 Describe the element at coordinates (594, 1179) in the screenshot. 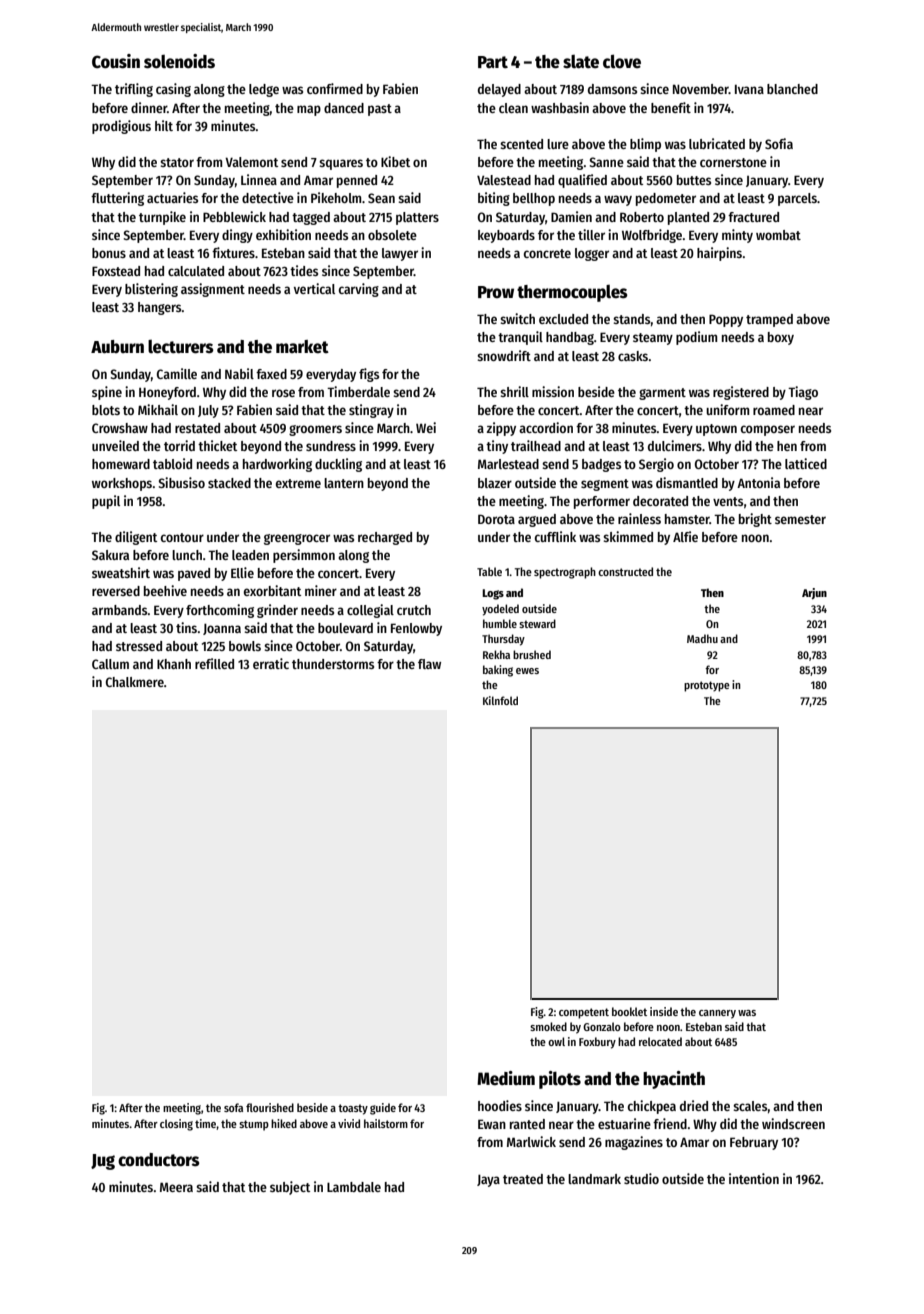

I see `landmark` at that location.
